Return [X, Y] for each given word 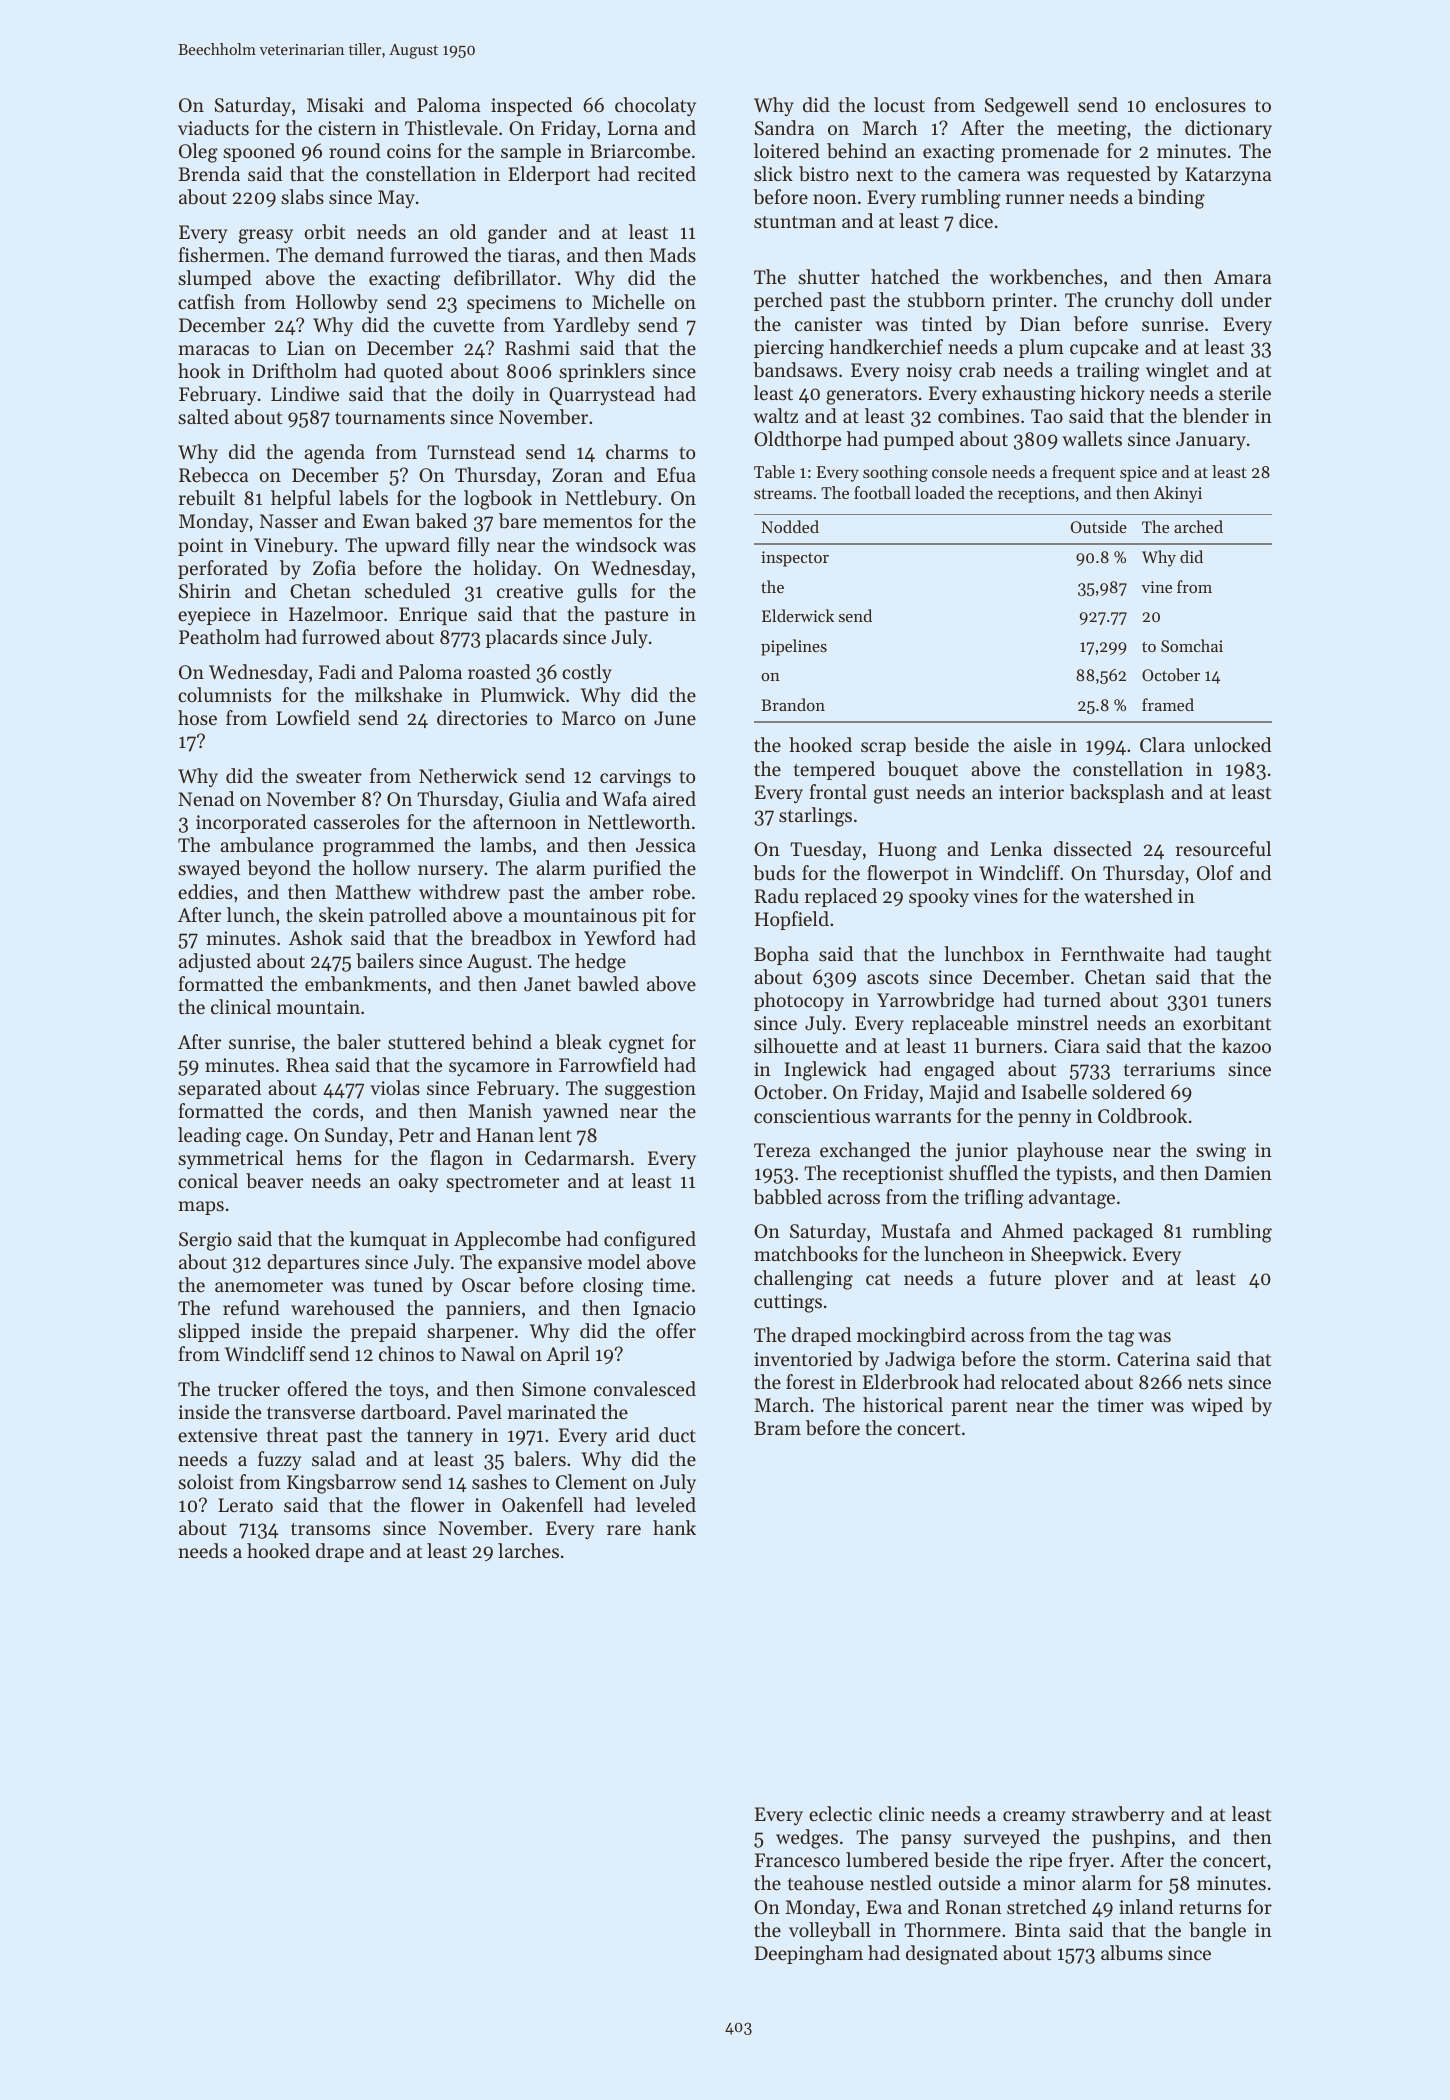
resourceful [1223, 848]
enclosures [1200, 104]
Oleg [198, 153]
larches [528, 1550]
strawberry [1118, 1815]
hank [674, 1527]
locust [899, 104]
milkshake [398, 694]
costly [587, 673]
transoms [330, 1529]
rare [624, 1530]
